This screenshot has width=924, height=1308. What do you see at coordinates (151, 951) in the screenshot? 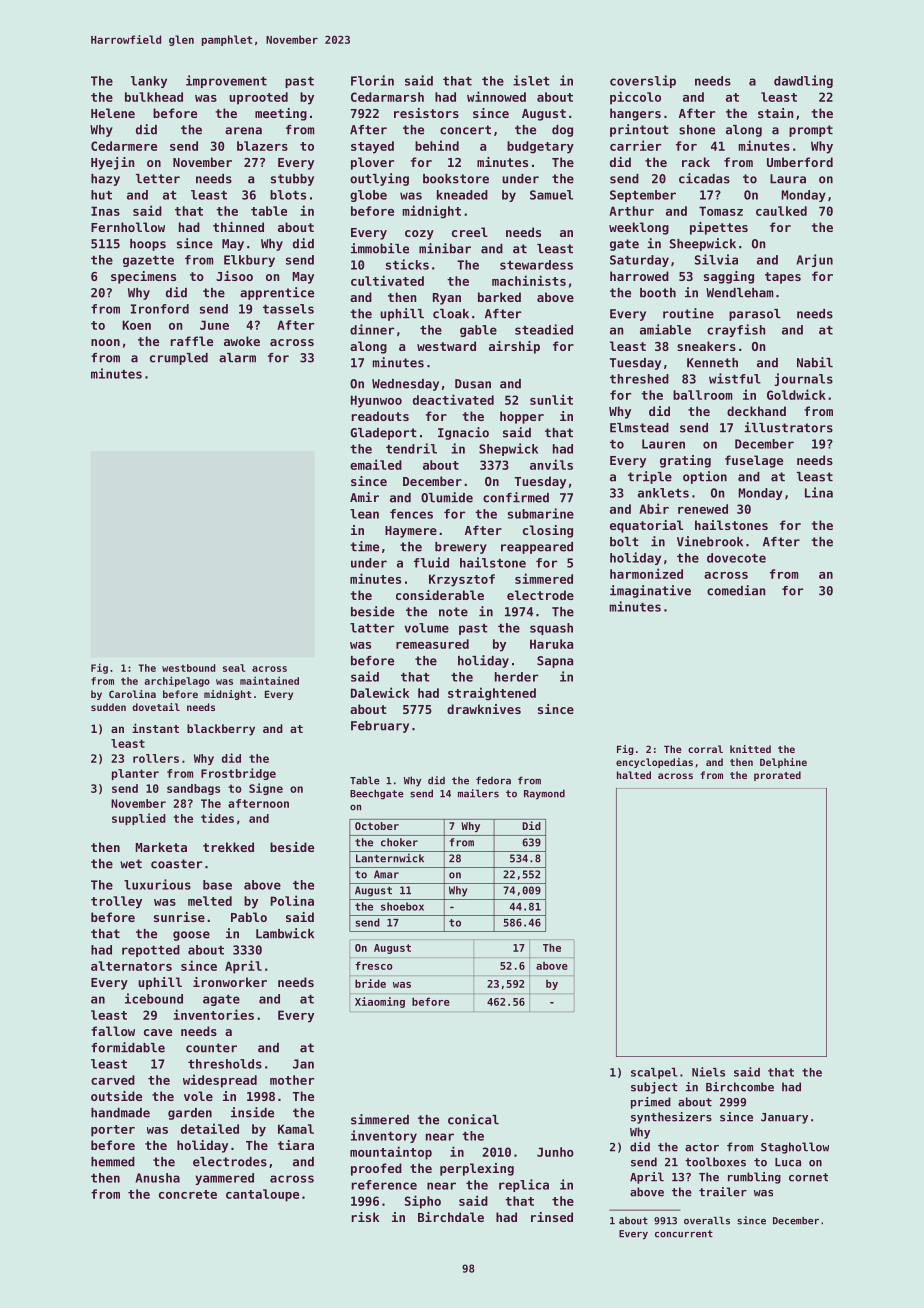
I see `repotted` at bounding box center [151, 951].
